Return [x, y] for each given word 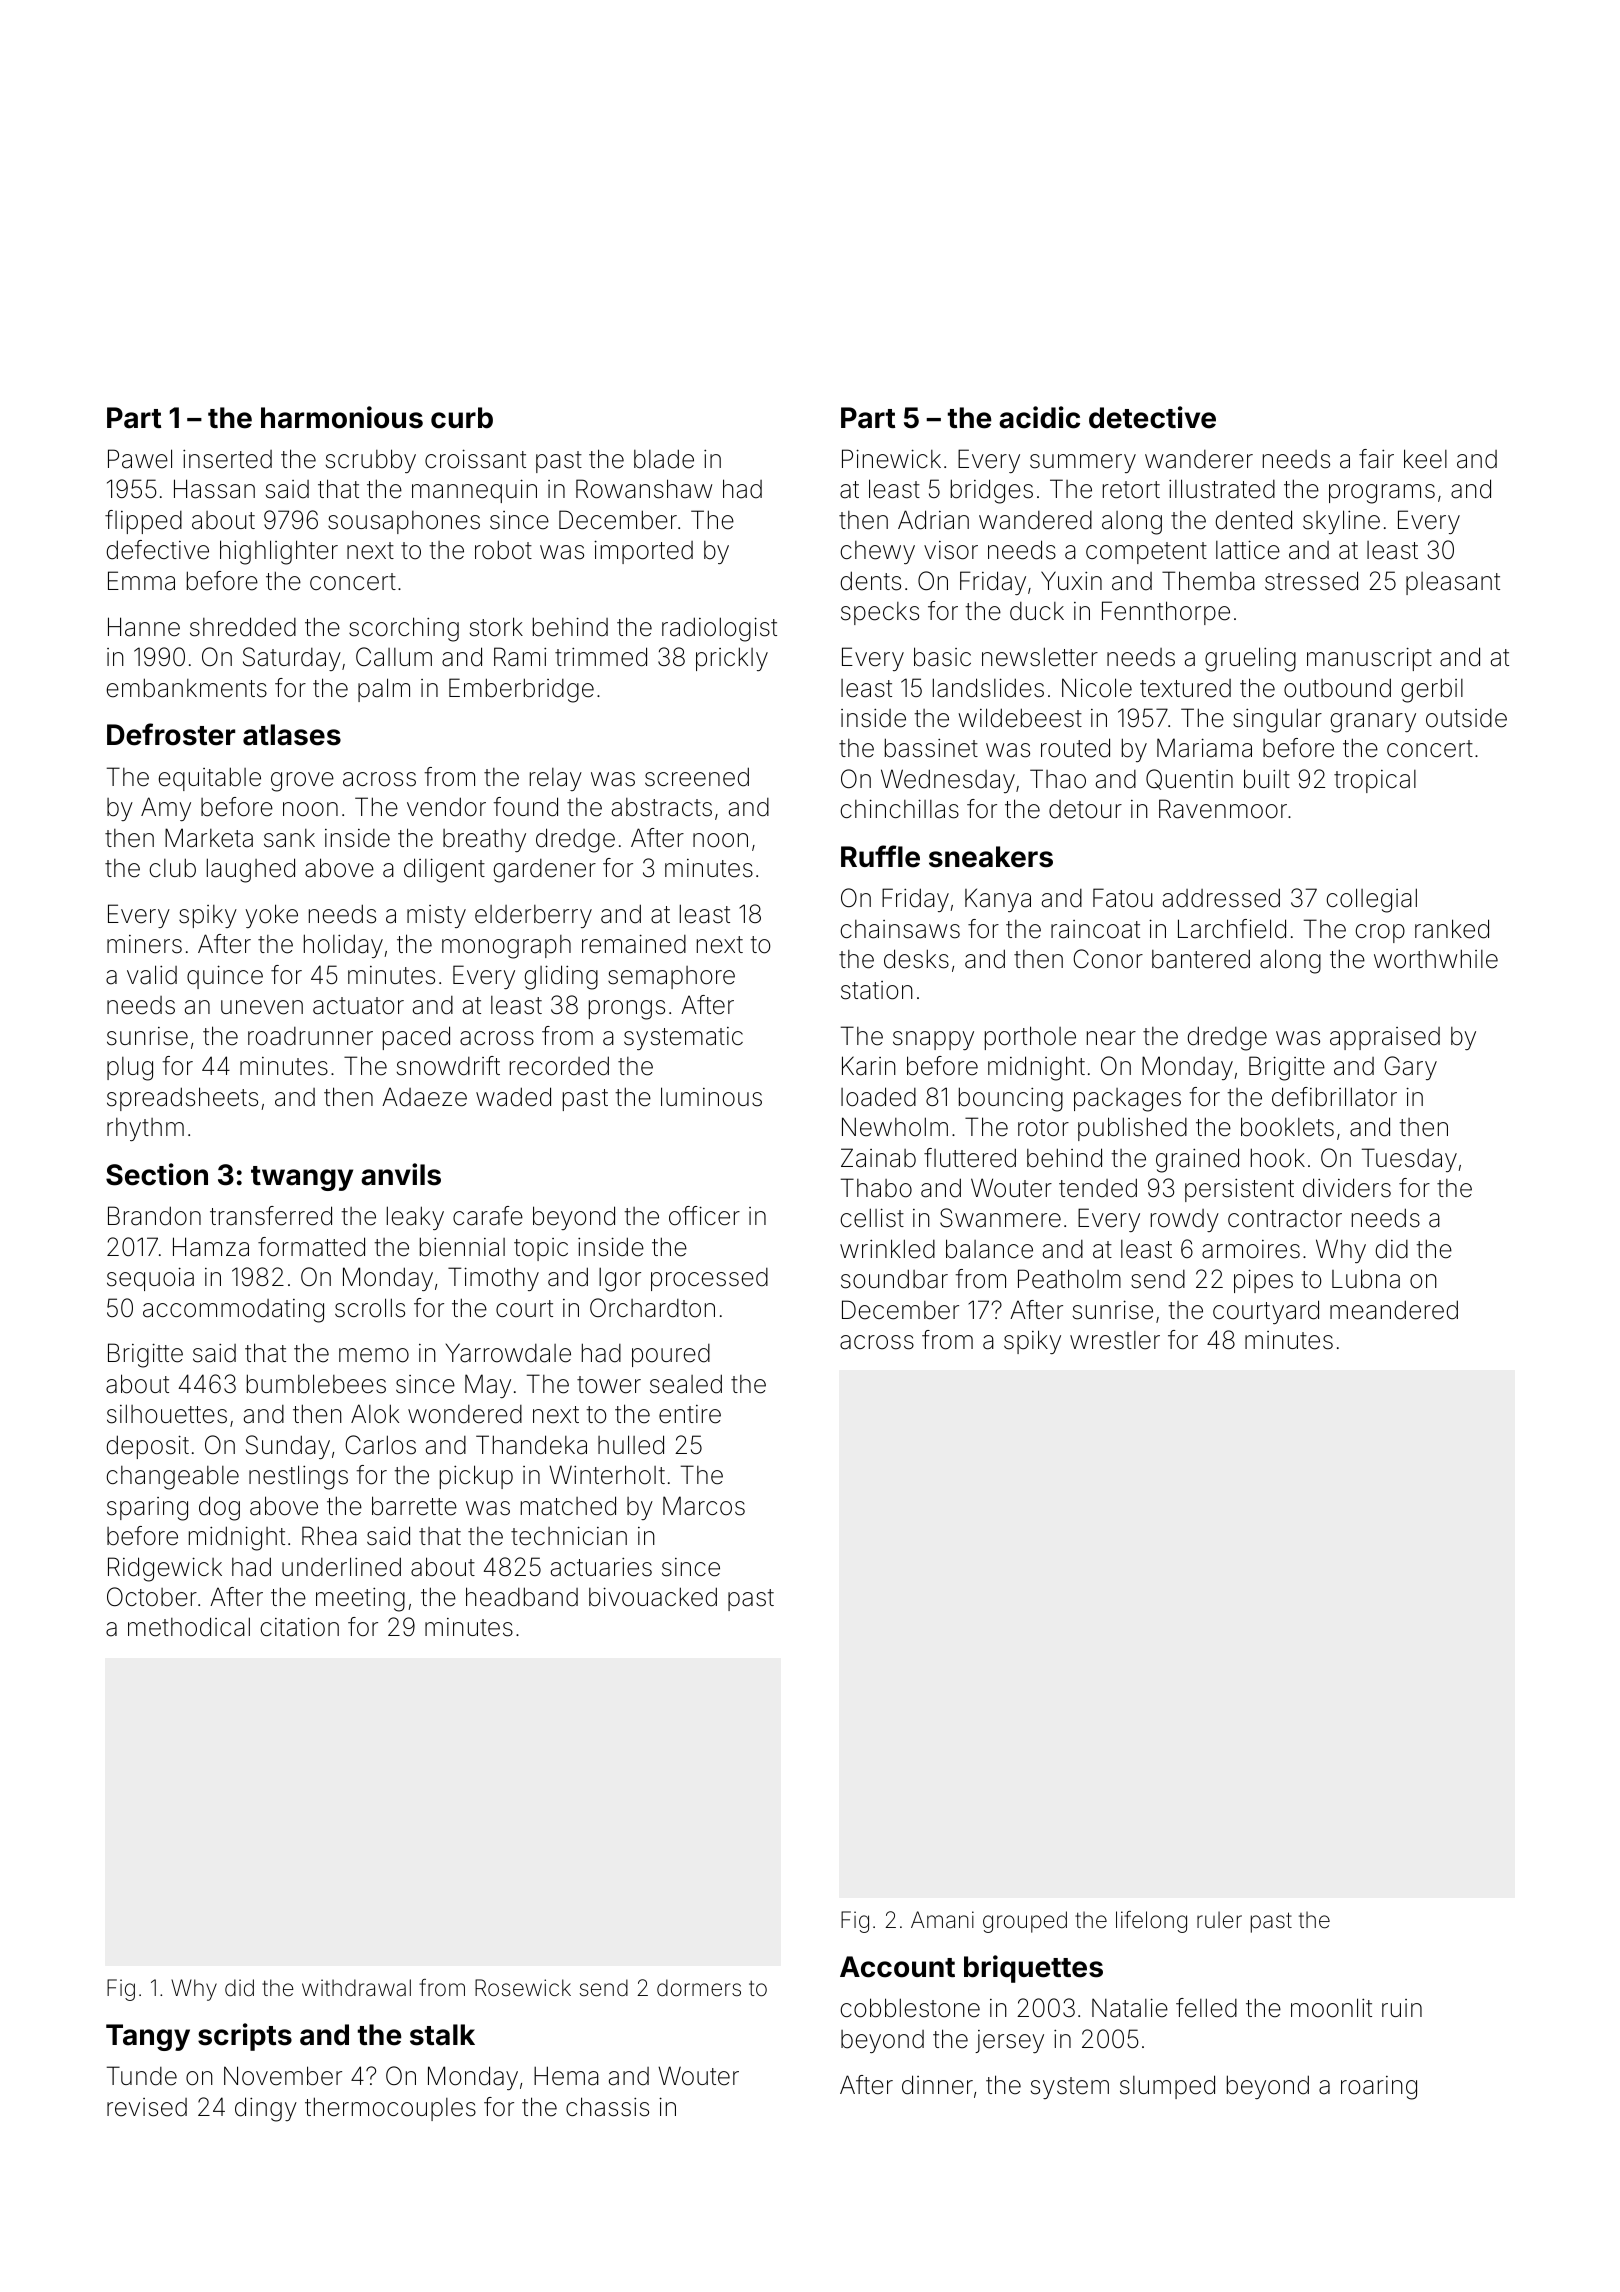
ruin [1402, 2008]
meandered [1394, 1310]
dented [1254, 520]
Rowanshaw [644, 489]
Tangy [148, 2037]
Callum [394, 657]
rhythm [145, 1129]
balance [989, 1249]
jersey [1009, 2041]
